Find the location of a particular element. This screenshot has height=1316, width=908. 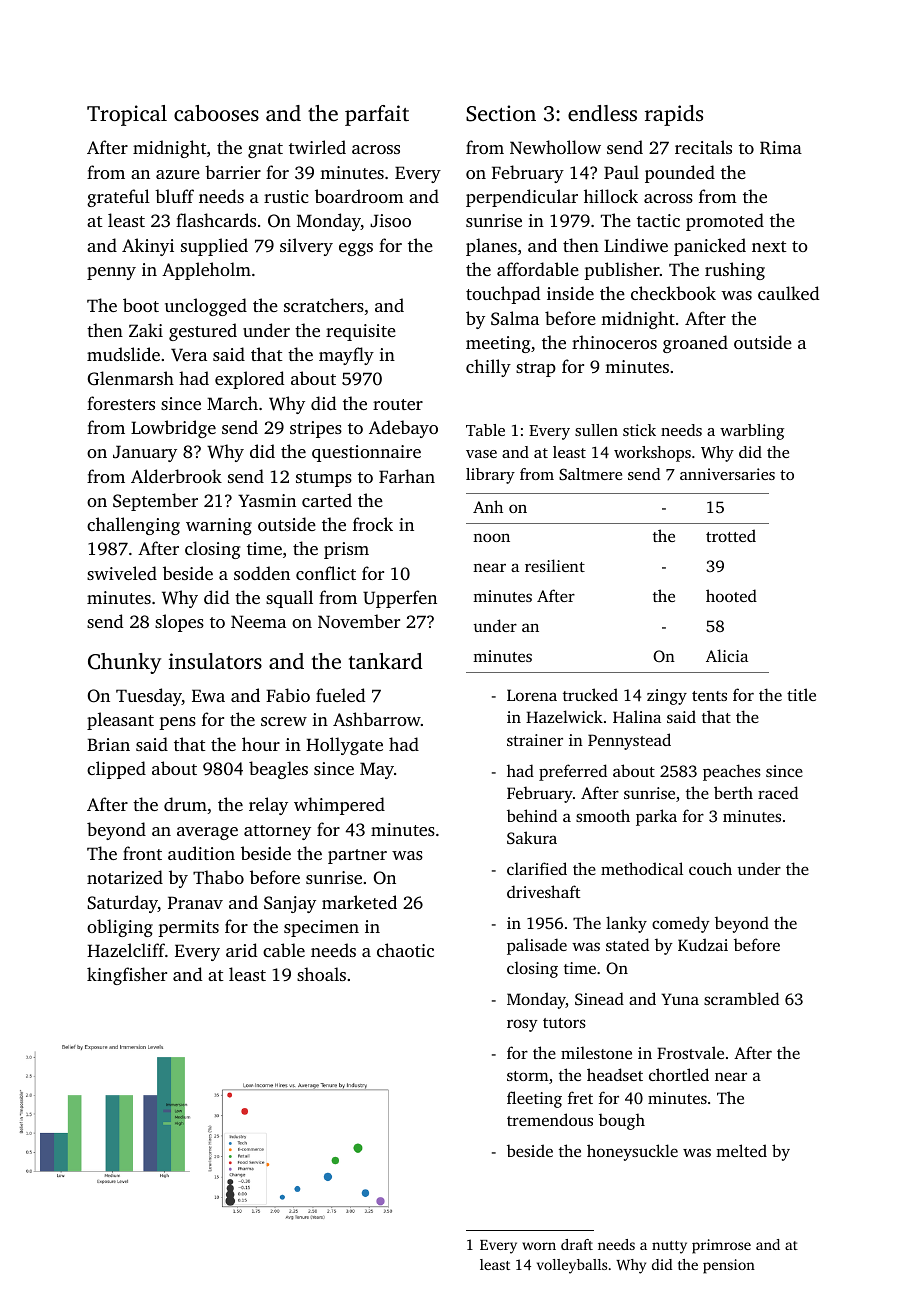

mayfly is located at coordinates (346, 356).
